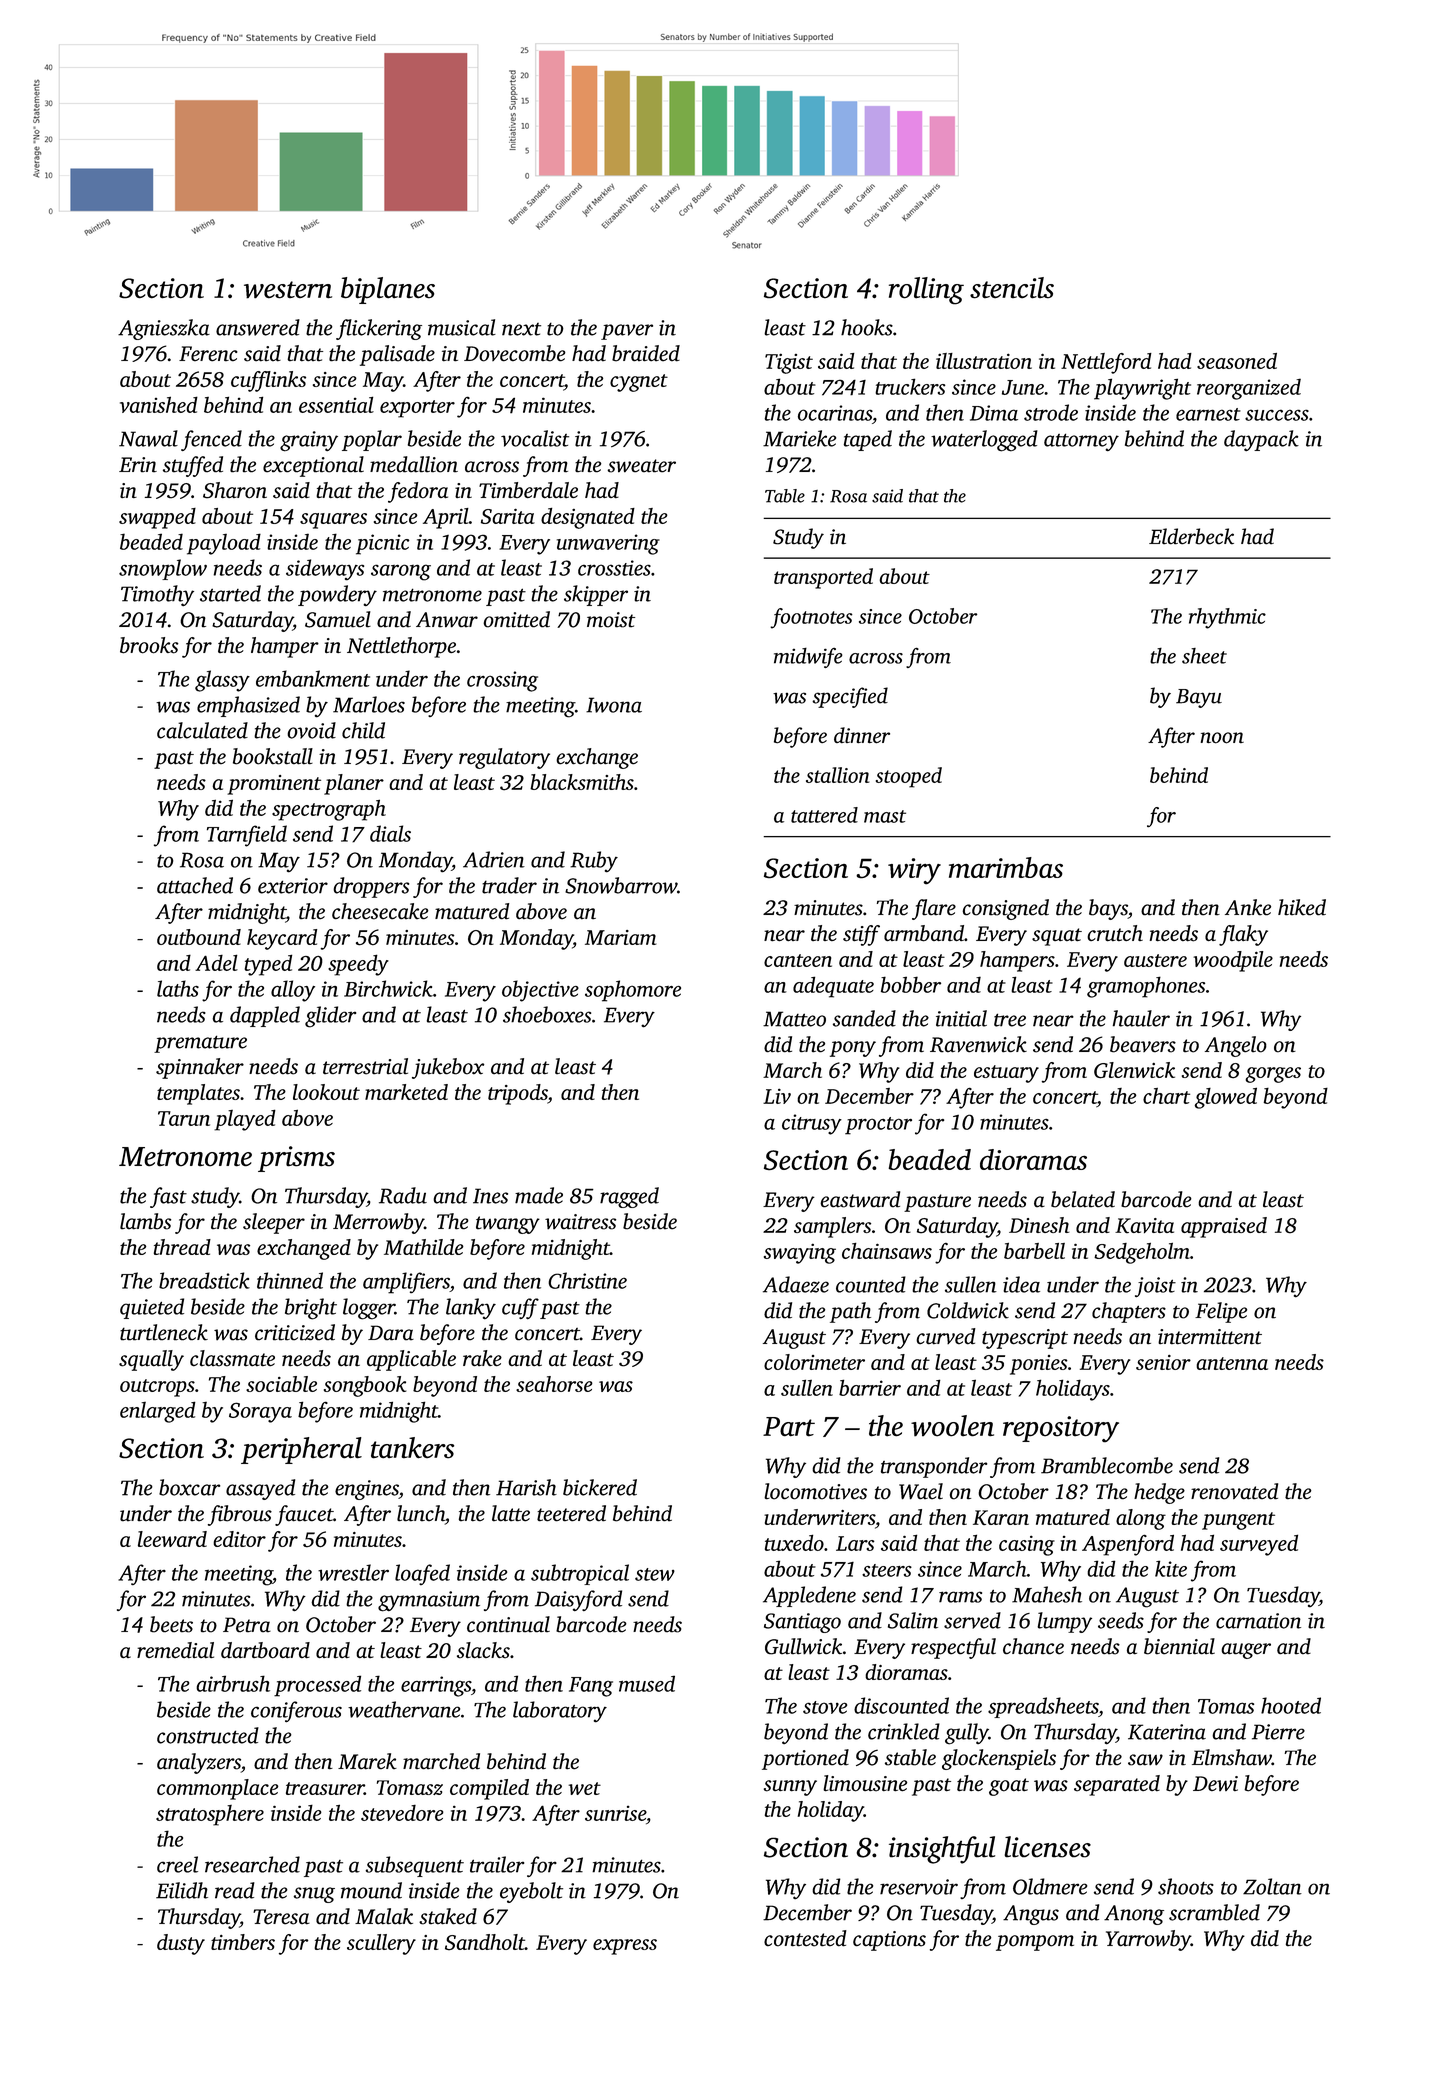 The width and height of the screenshot is (1450, 2100). Describe the element at coordinates (926, 291) in the screenshot. I see `rolling` at that location.
